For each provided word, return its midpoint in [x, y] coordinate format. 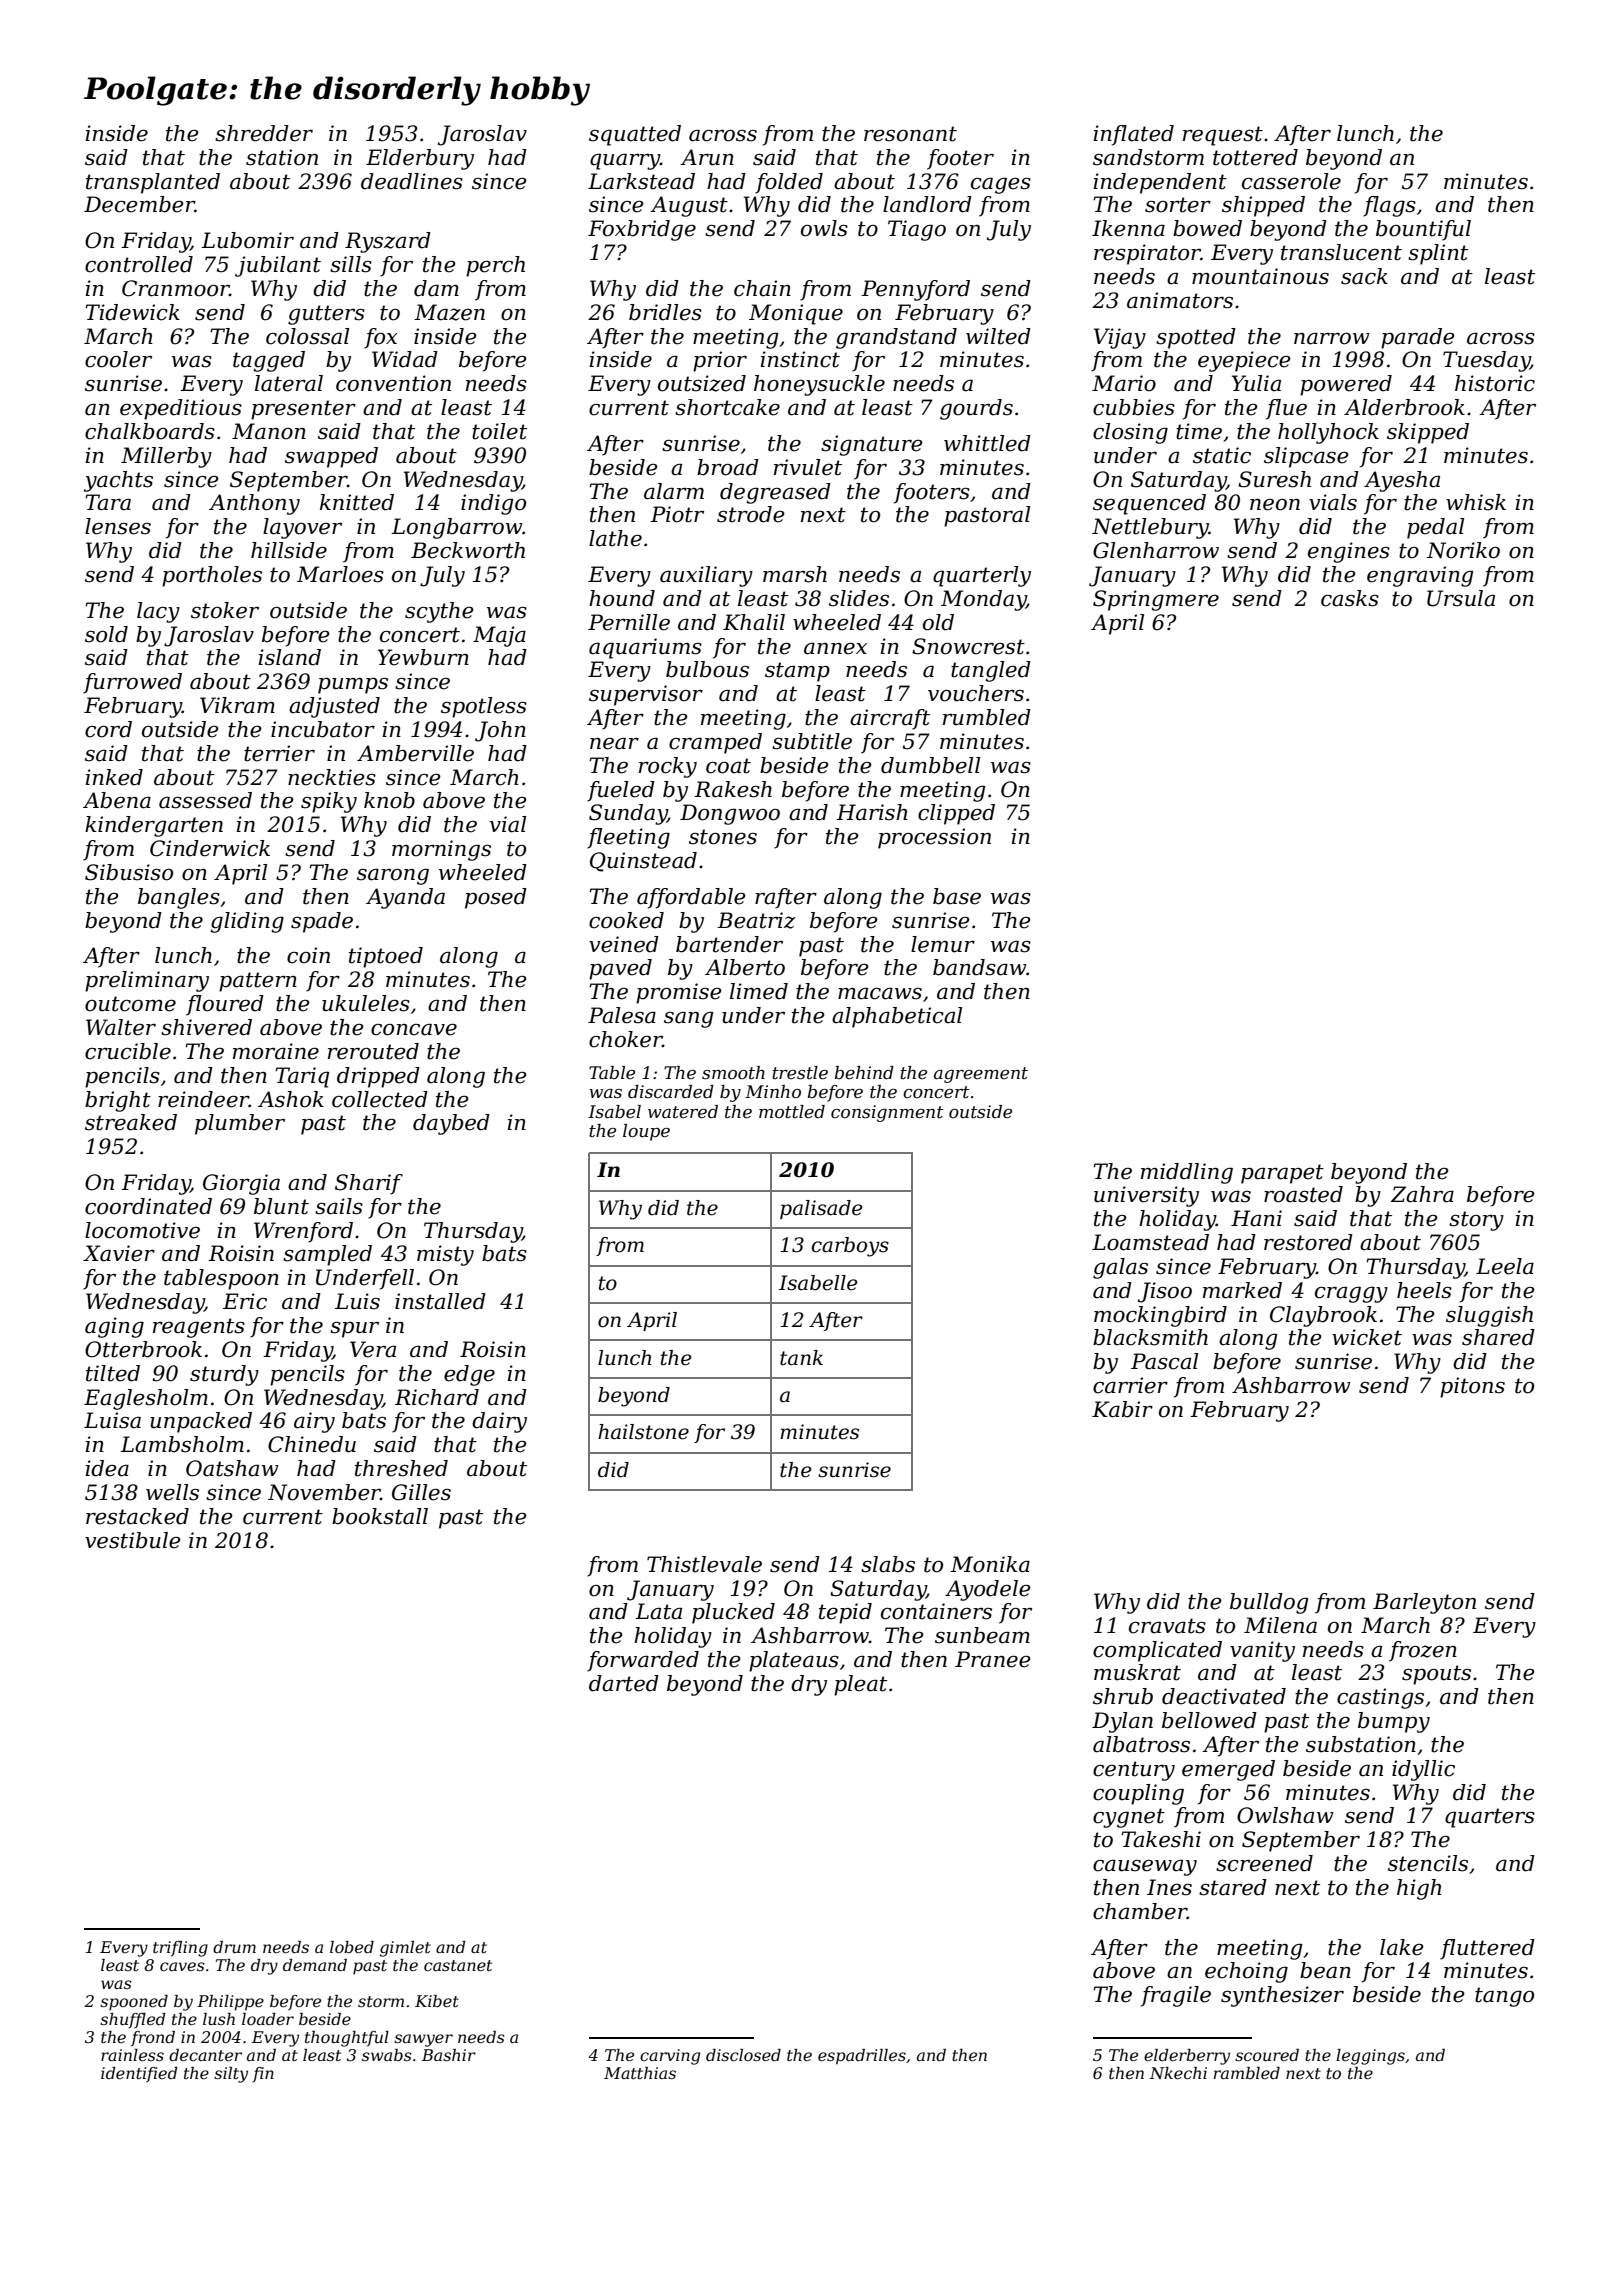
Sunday [628, 814]
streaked [131, 1122]
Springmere [1156, 600]
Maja [499, 636]
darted [624, 1683]
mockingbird [1160, 1316]
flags [1389, 206]
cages [1001, 185]
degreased [775, 493]
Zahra [1422, 1194]
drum [234, 1947]
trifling [180, 1949]
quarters [1490, 1818]
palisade [821, 1209]
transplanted [153, 183]
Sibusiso [129, 872]
